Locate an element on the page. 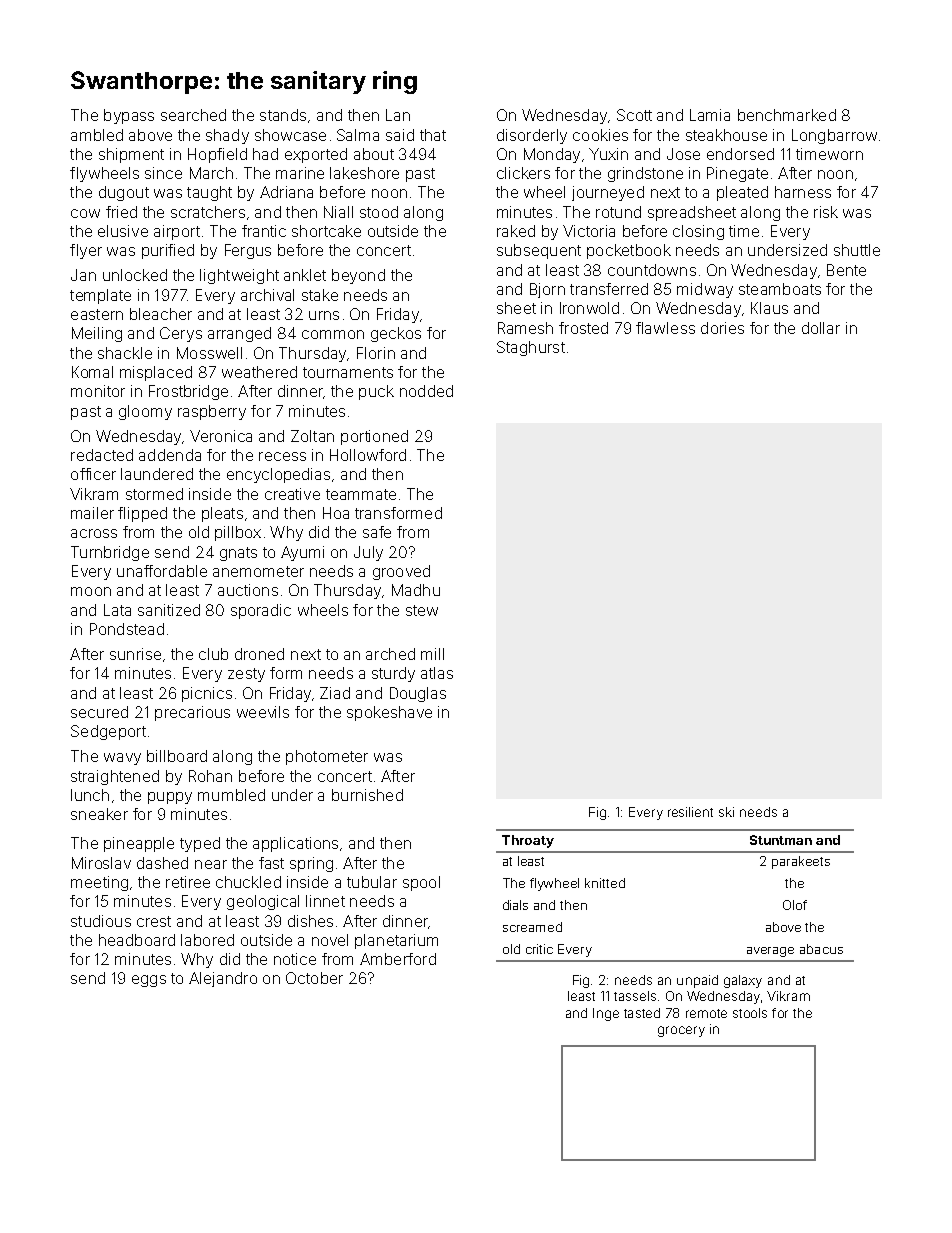 This document has height=1233, width=952. Mosswell is located at coordinates (209, 353).
